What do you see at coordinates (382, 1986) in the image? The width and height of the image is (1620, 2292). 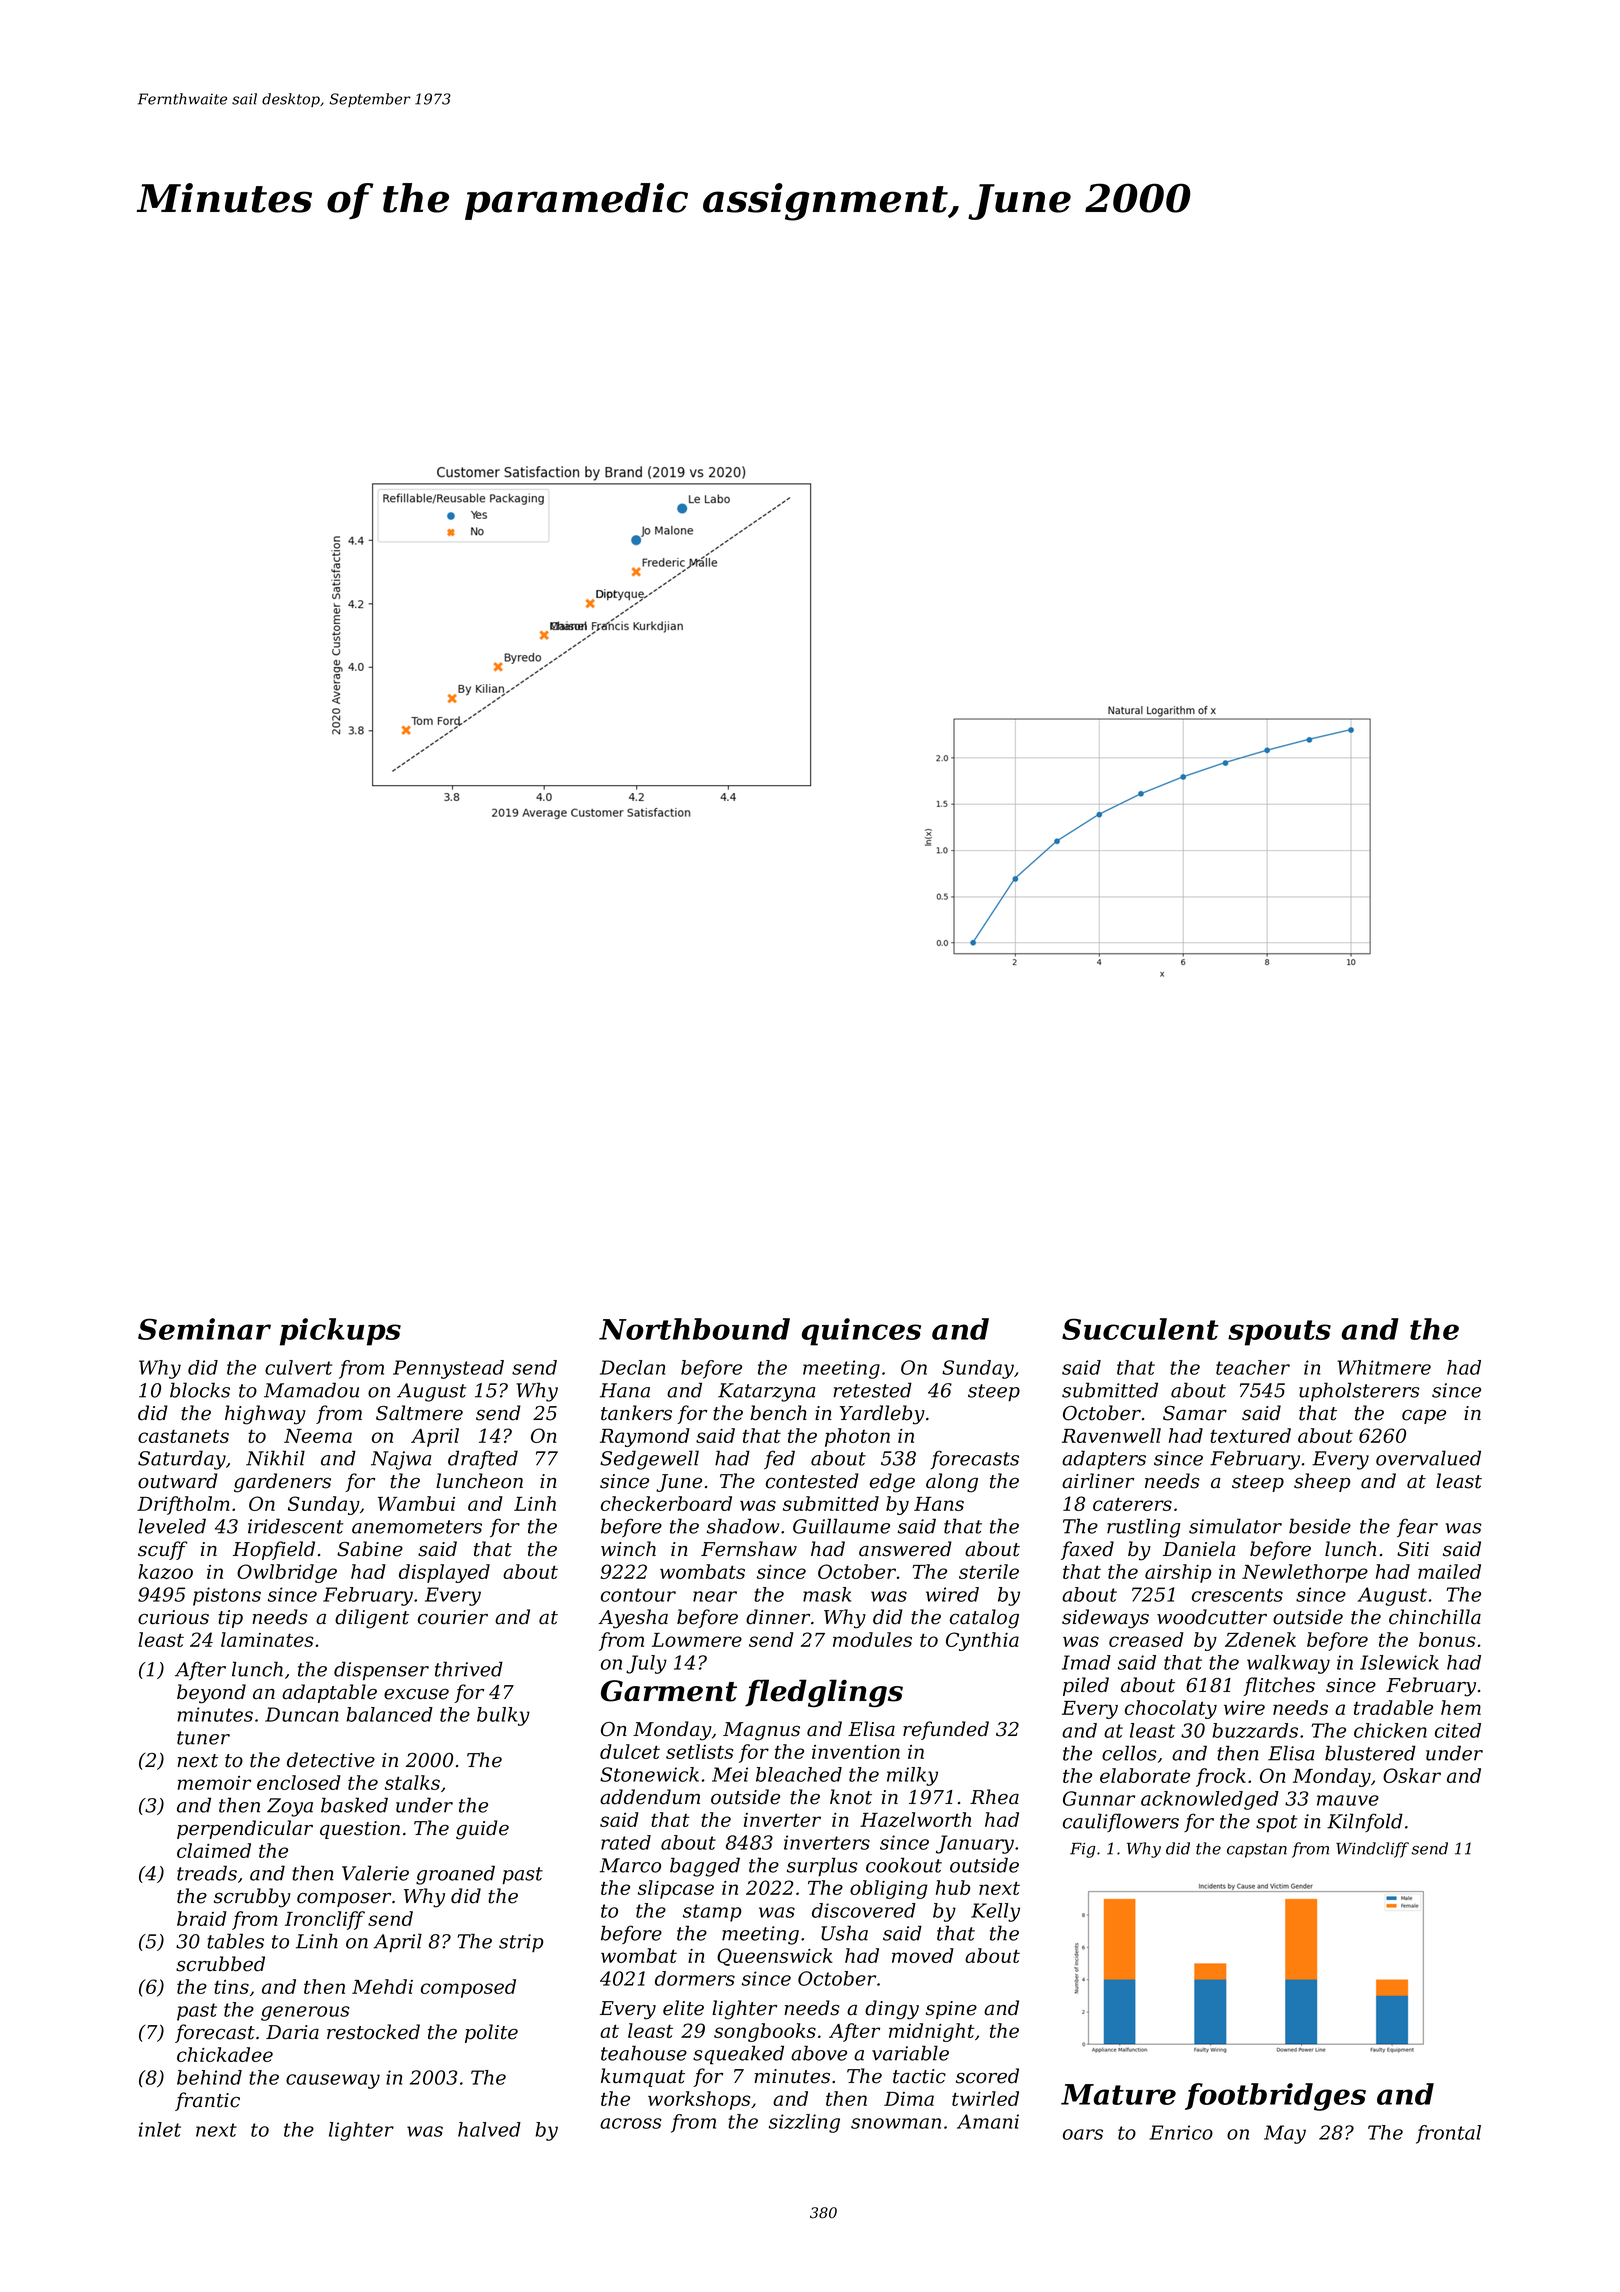 I see `Mehdi` at bounding box center [382, 1986].
